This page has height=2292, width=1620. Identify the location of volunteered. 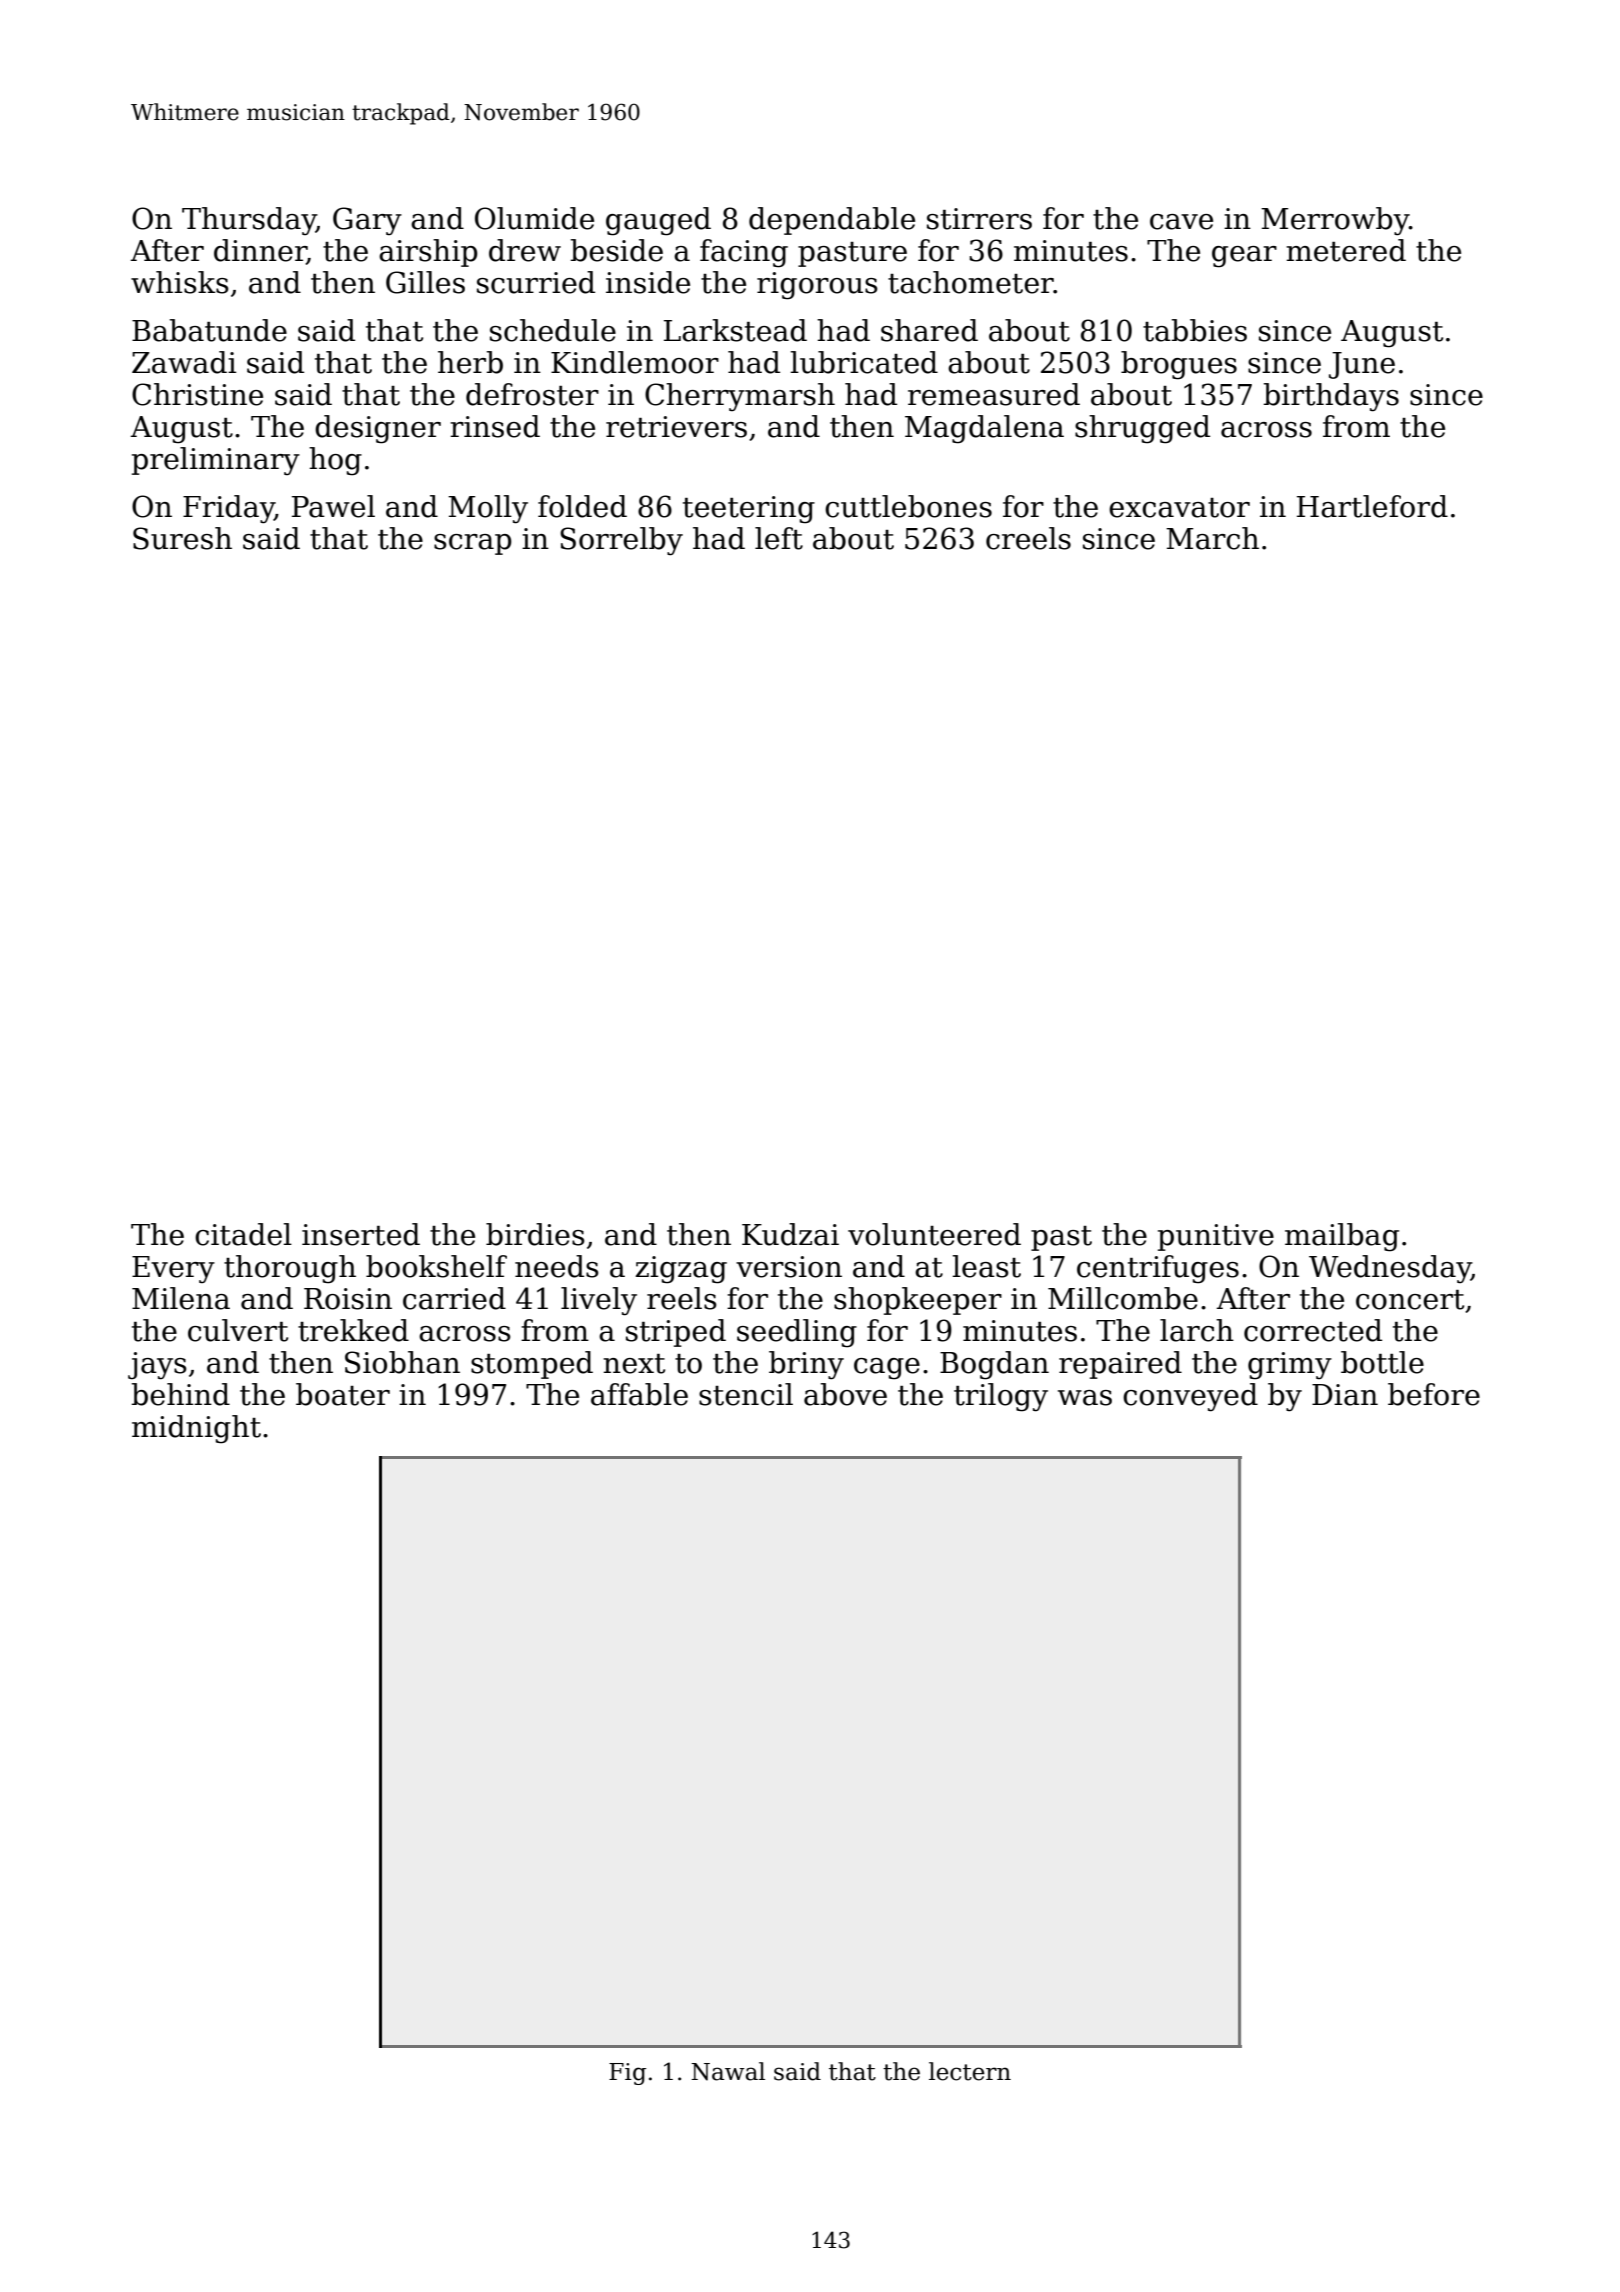
(934, 1234).
